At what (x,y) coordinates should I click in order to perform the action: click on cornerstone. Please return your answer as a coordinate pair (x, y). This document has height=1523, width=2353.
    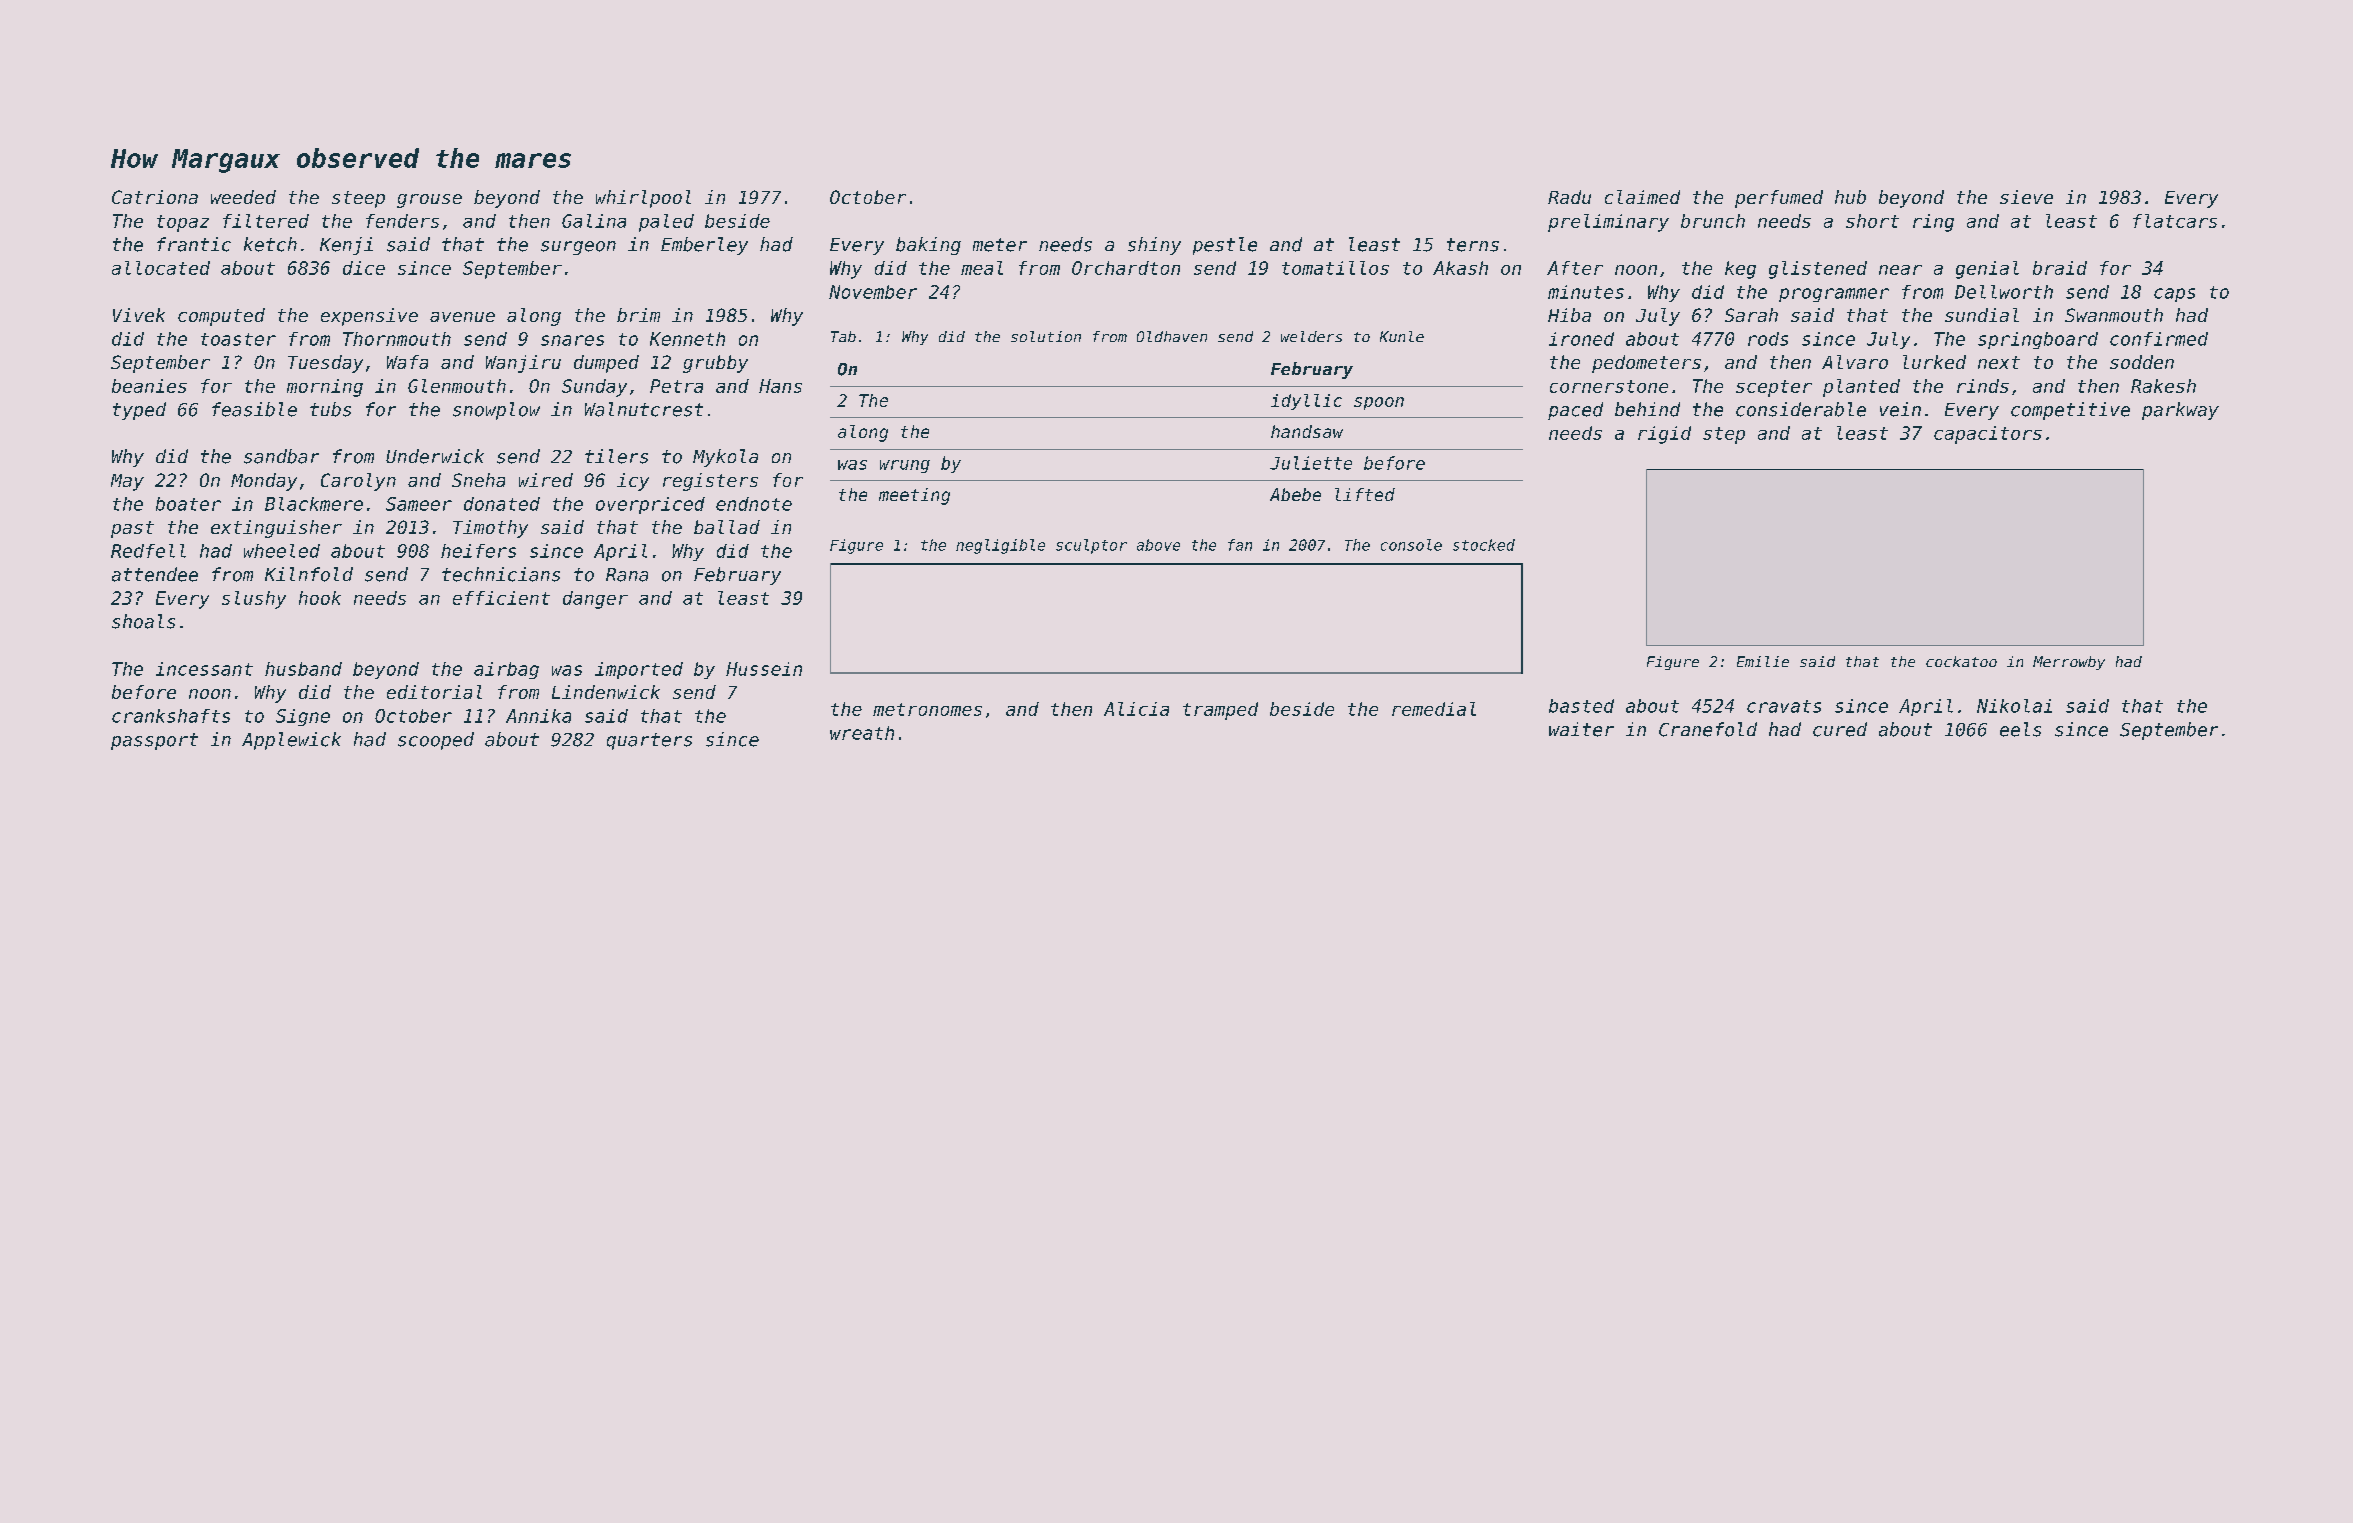
    Looking at the image, I should click on (1609, 386).
